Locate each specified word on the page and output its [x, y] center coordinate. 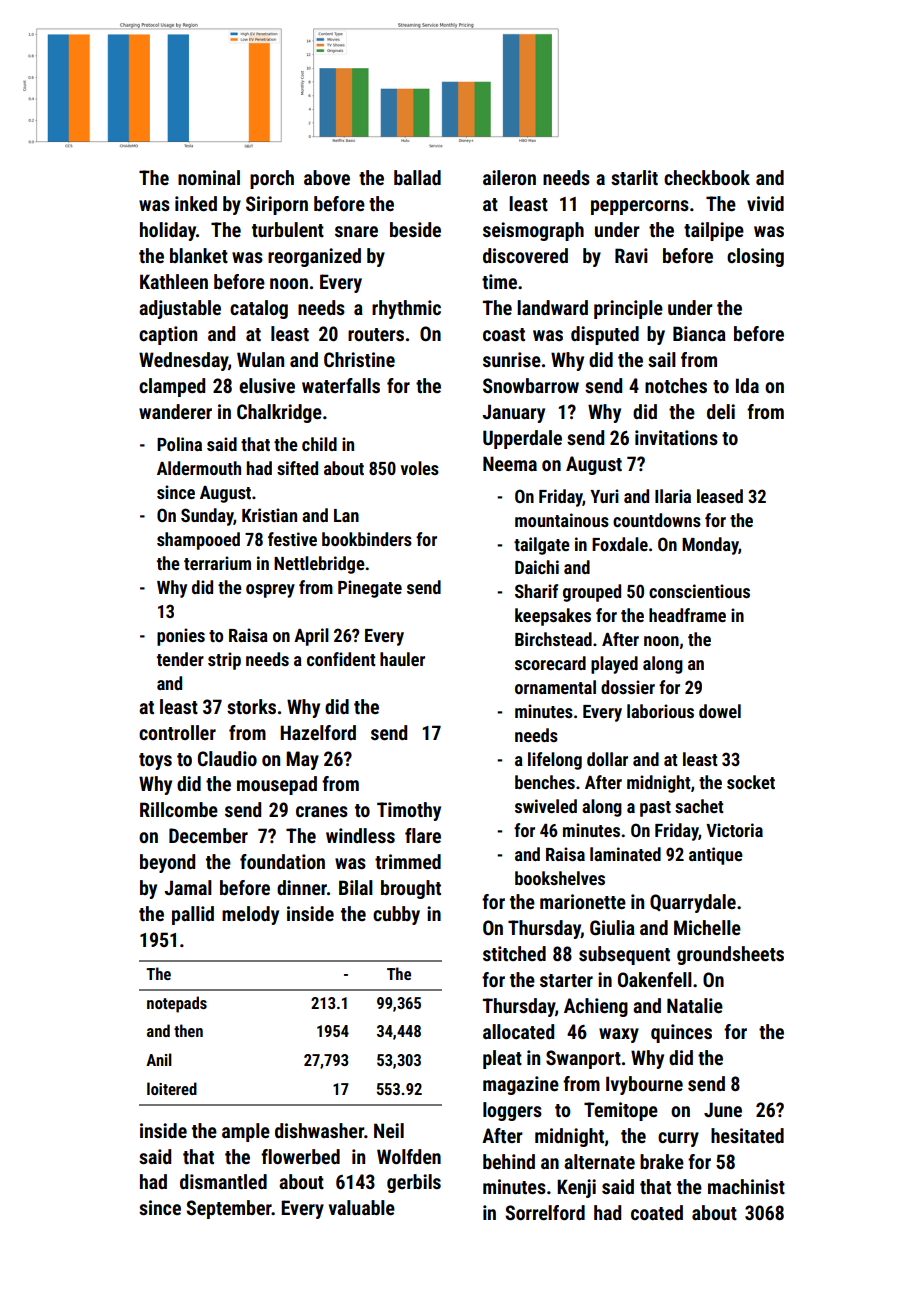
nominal [209, 177]
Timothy [409, 811]
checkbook [707, 177]
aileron [509, 177]
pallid [193, 915]
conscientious [699, 591]
